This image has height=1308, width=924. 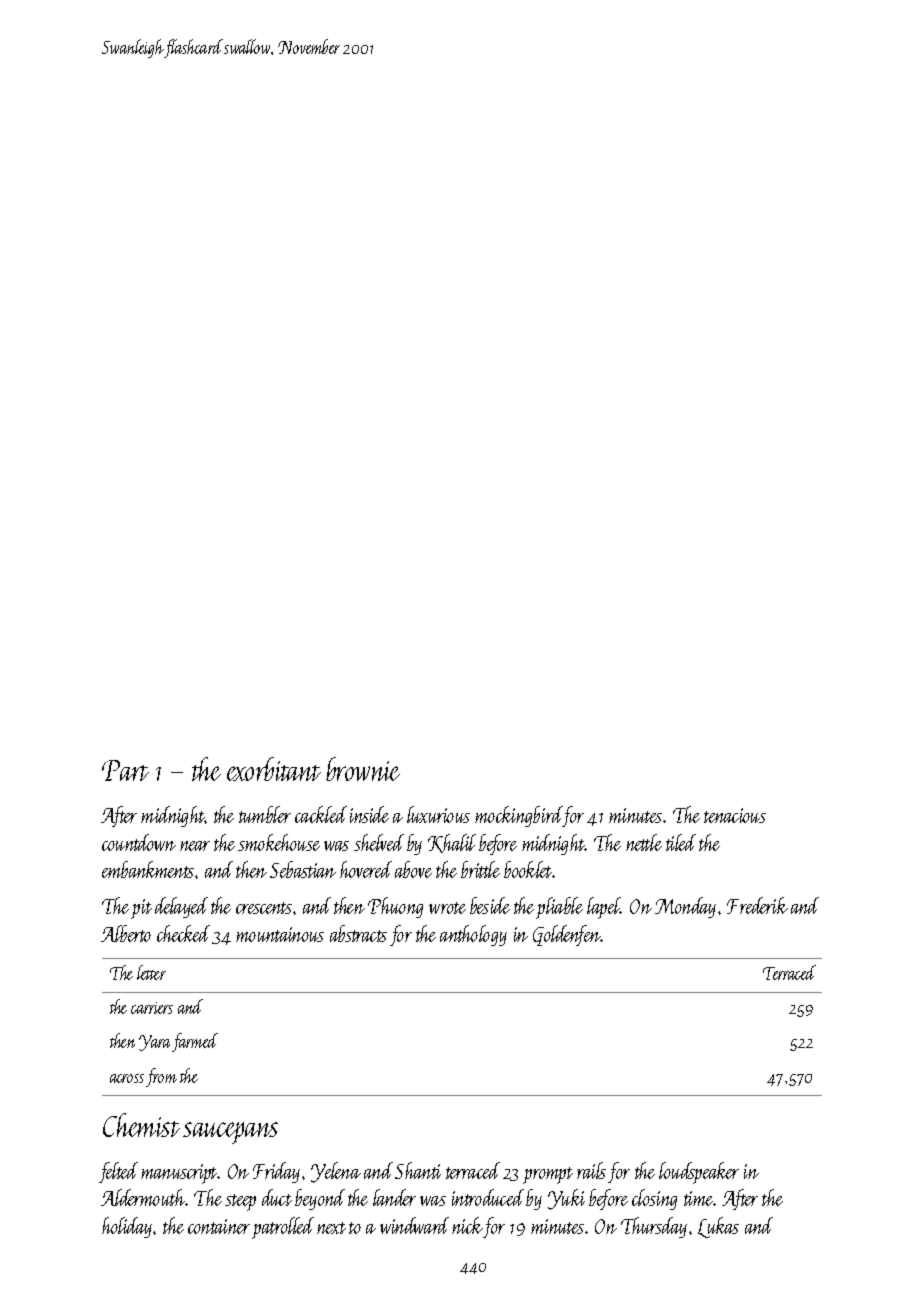 I want to click on anthology, so click(x=473, y=935).
